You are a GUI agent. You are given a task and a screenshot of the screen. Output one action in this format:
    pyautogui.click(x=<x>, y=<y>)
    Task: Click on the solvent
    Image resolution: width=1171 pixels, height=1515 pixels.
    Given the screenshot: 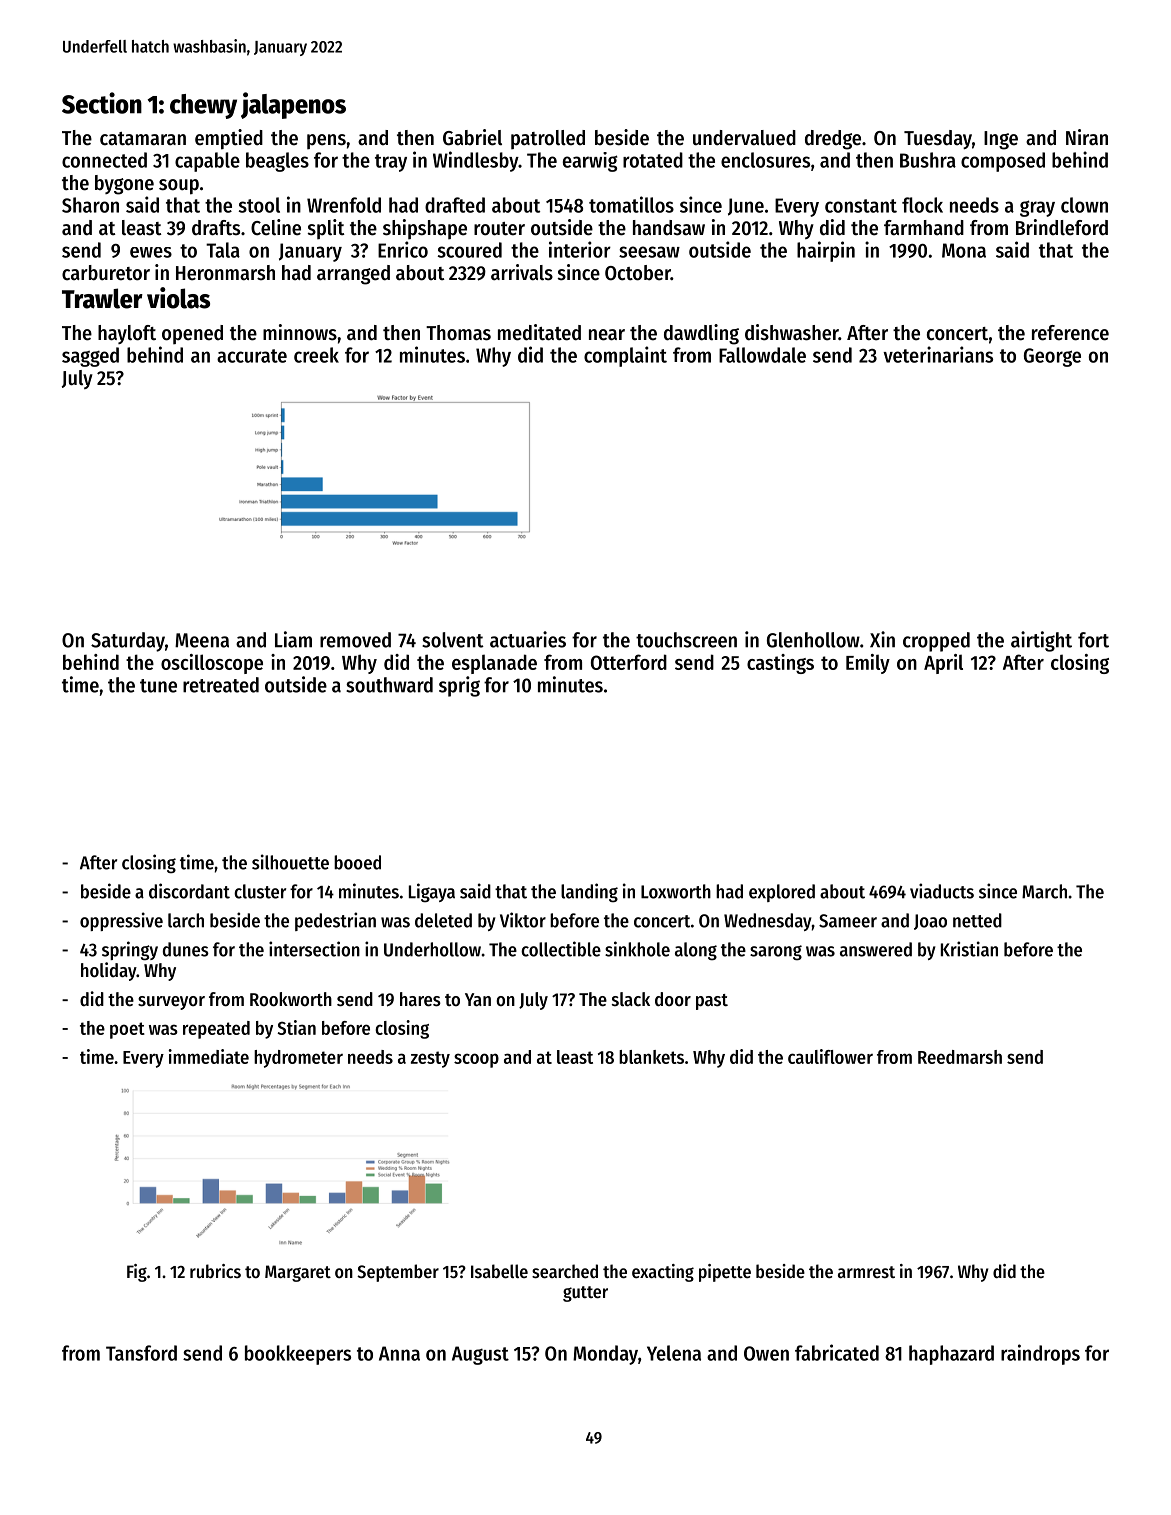 What is the action you would take?
    pyautogui.click(x=453, y=640)
